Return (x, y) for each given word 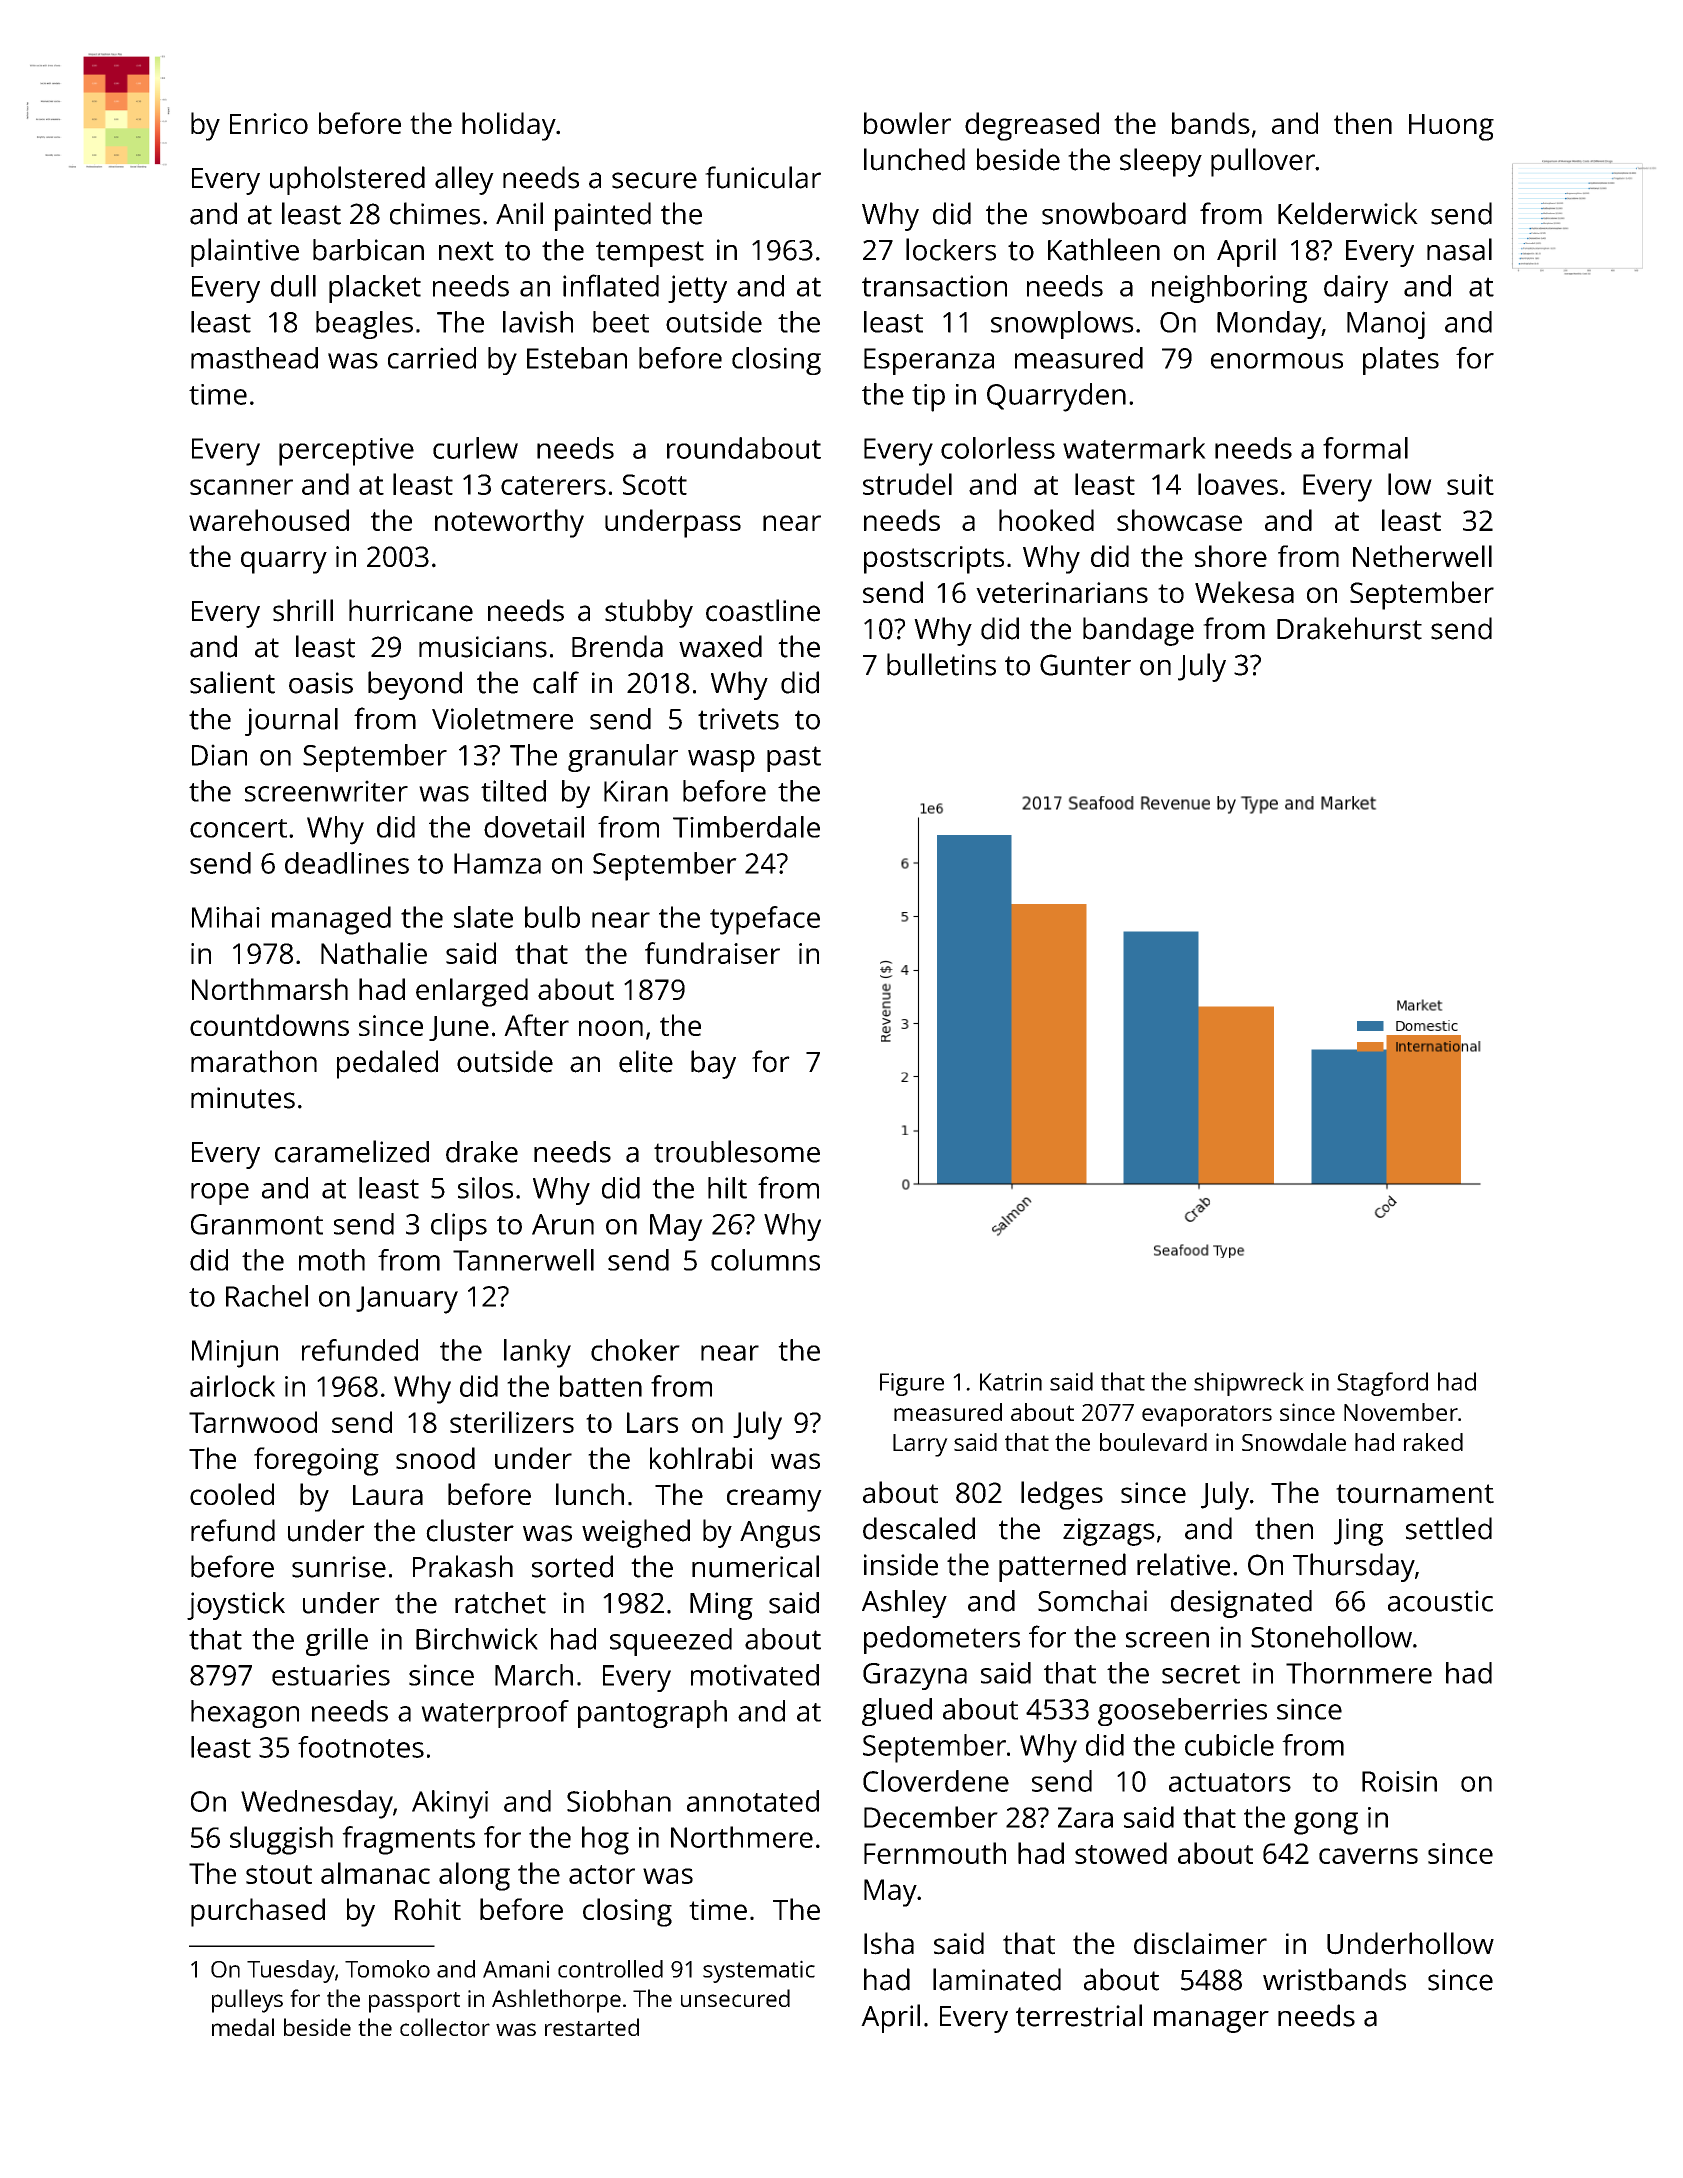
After (536, 1025)
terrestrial (1079, 2015)
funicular (763, 177)
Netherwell (1422, 556)
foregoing (316, 1461)
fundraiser (712, 953)
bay (713, 1064)
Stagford (1382, 1384)
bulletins (941, 664)
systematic (759, 1971)
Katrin (1011, 1382)
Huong (1451, 127)
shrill (303, 610)
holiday (509, 126)
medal (243, 2027)
